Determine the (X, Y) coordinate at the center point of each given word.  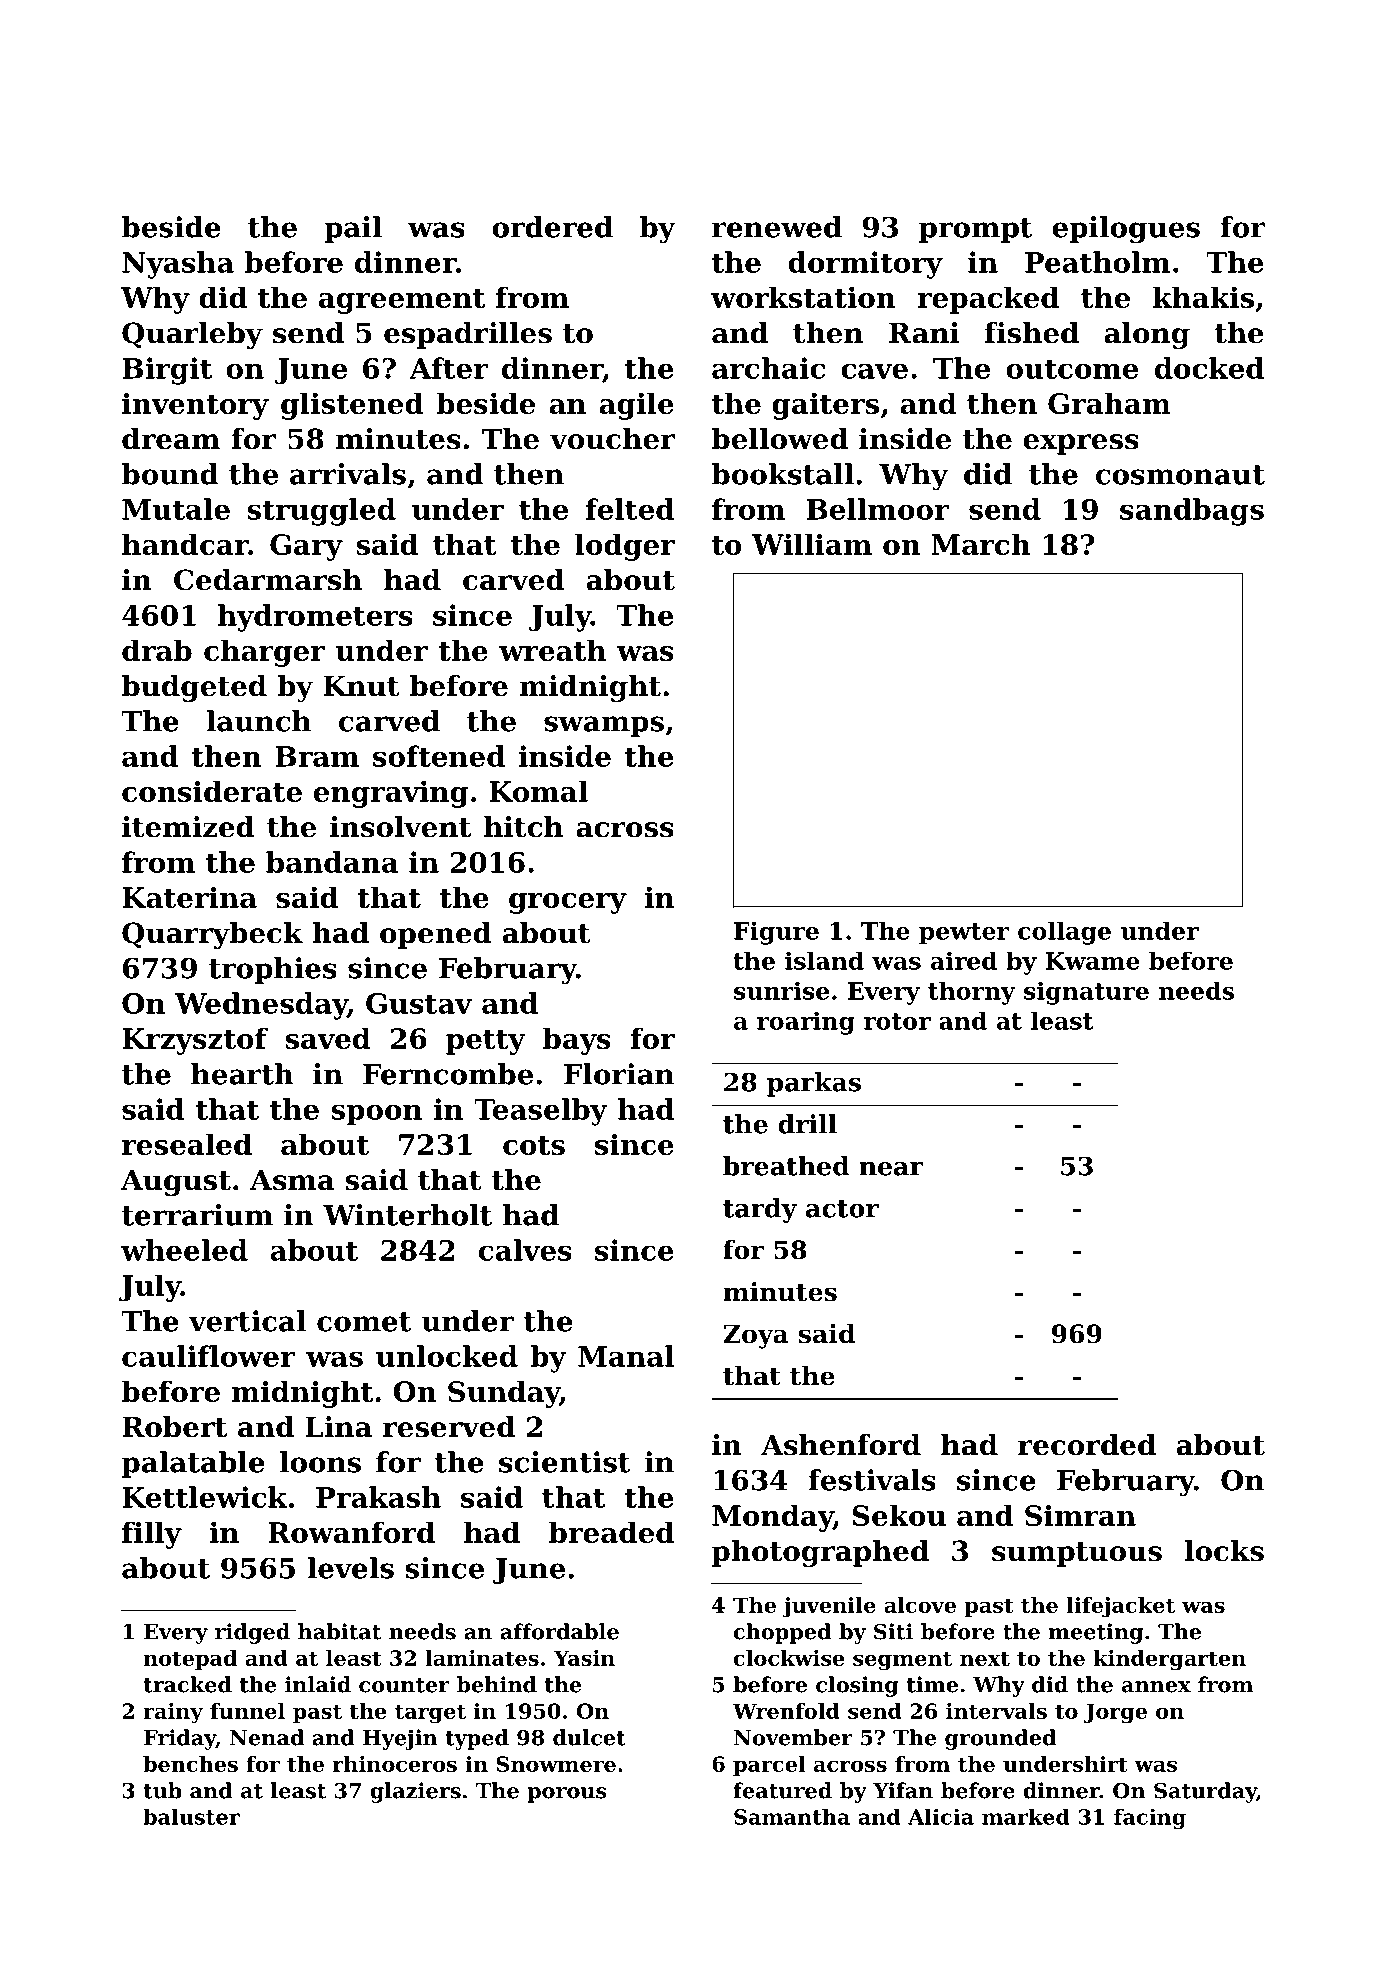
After (448, 368)
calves (525, 1250)
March (981, 544)
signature (1086, 993)
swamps (604, 726)
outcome (1072, 369)
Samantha (792, 1817)
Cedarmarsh (268, 580)
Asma (292, 1180)
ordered (552, 227)
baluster (191, 1817)
